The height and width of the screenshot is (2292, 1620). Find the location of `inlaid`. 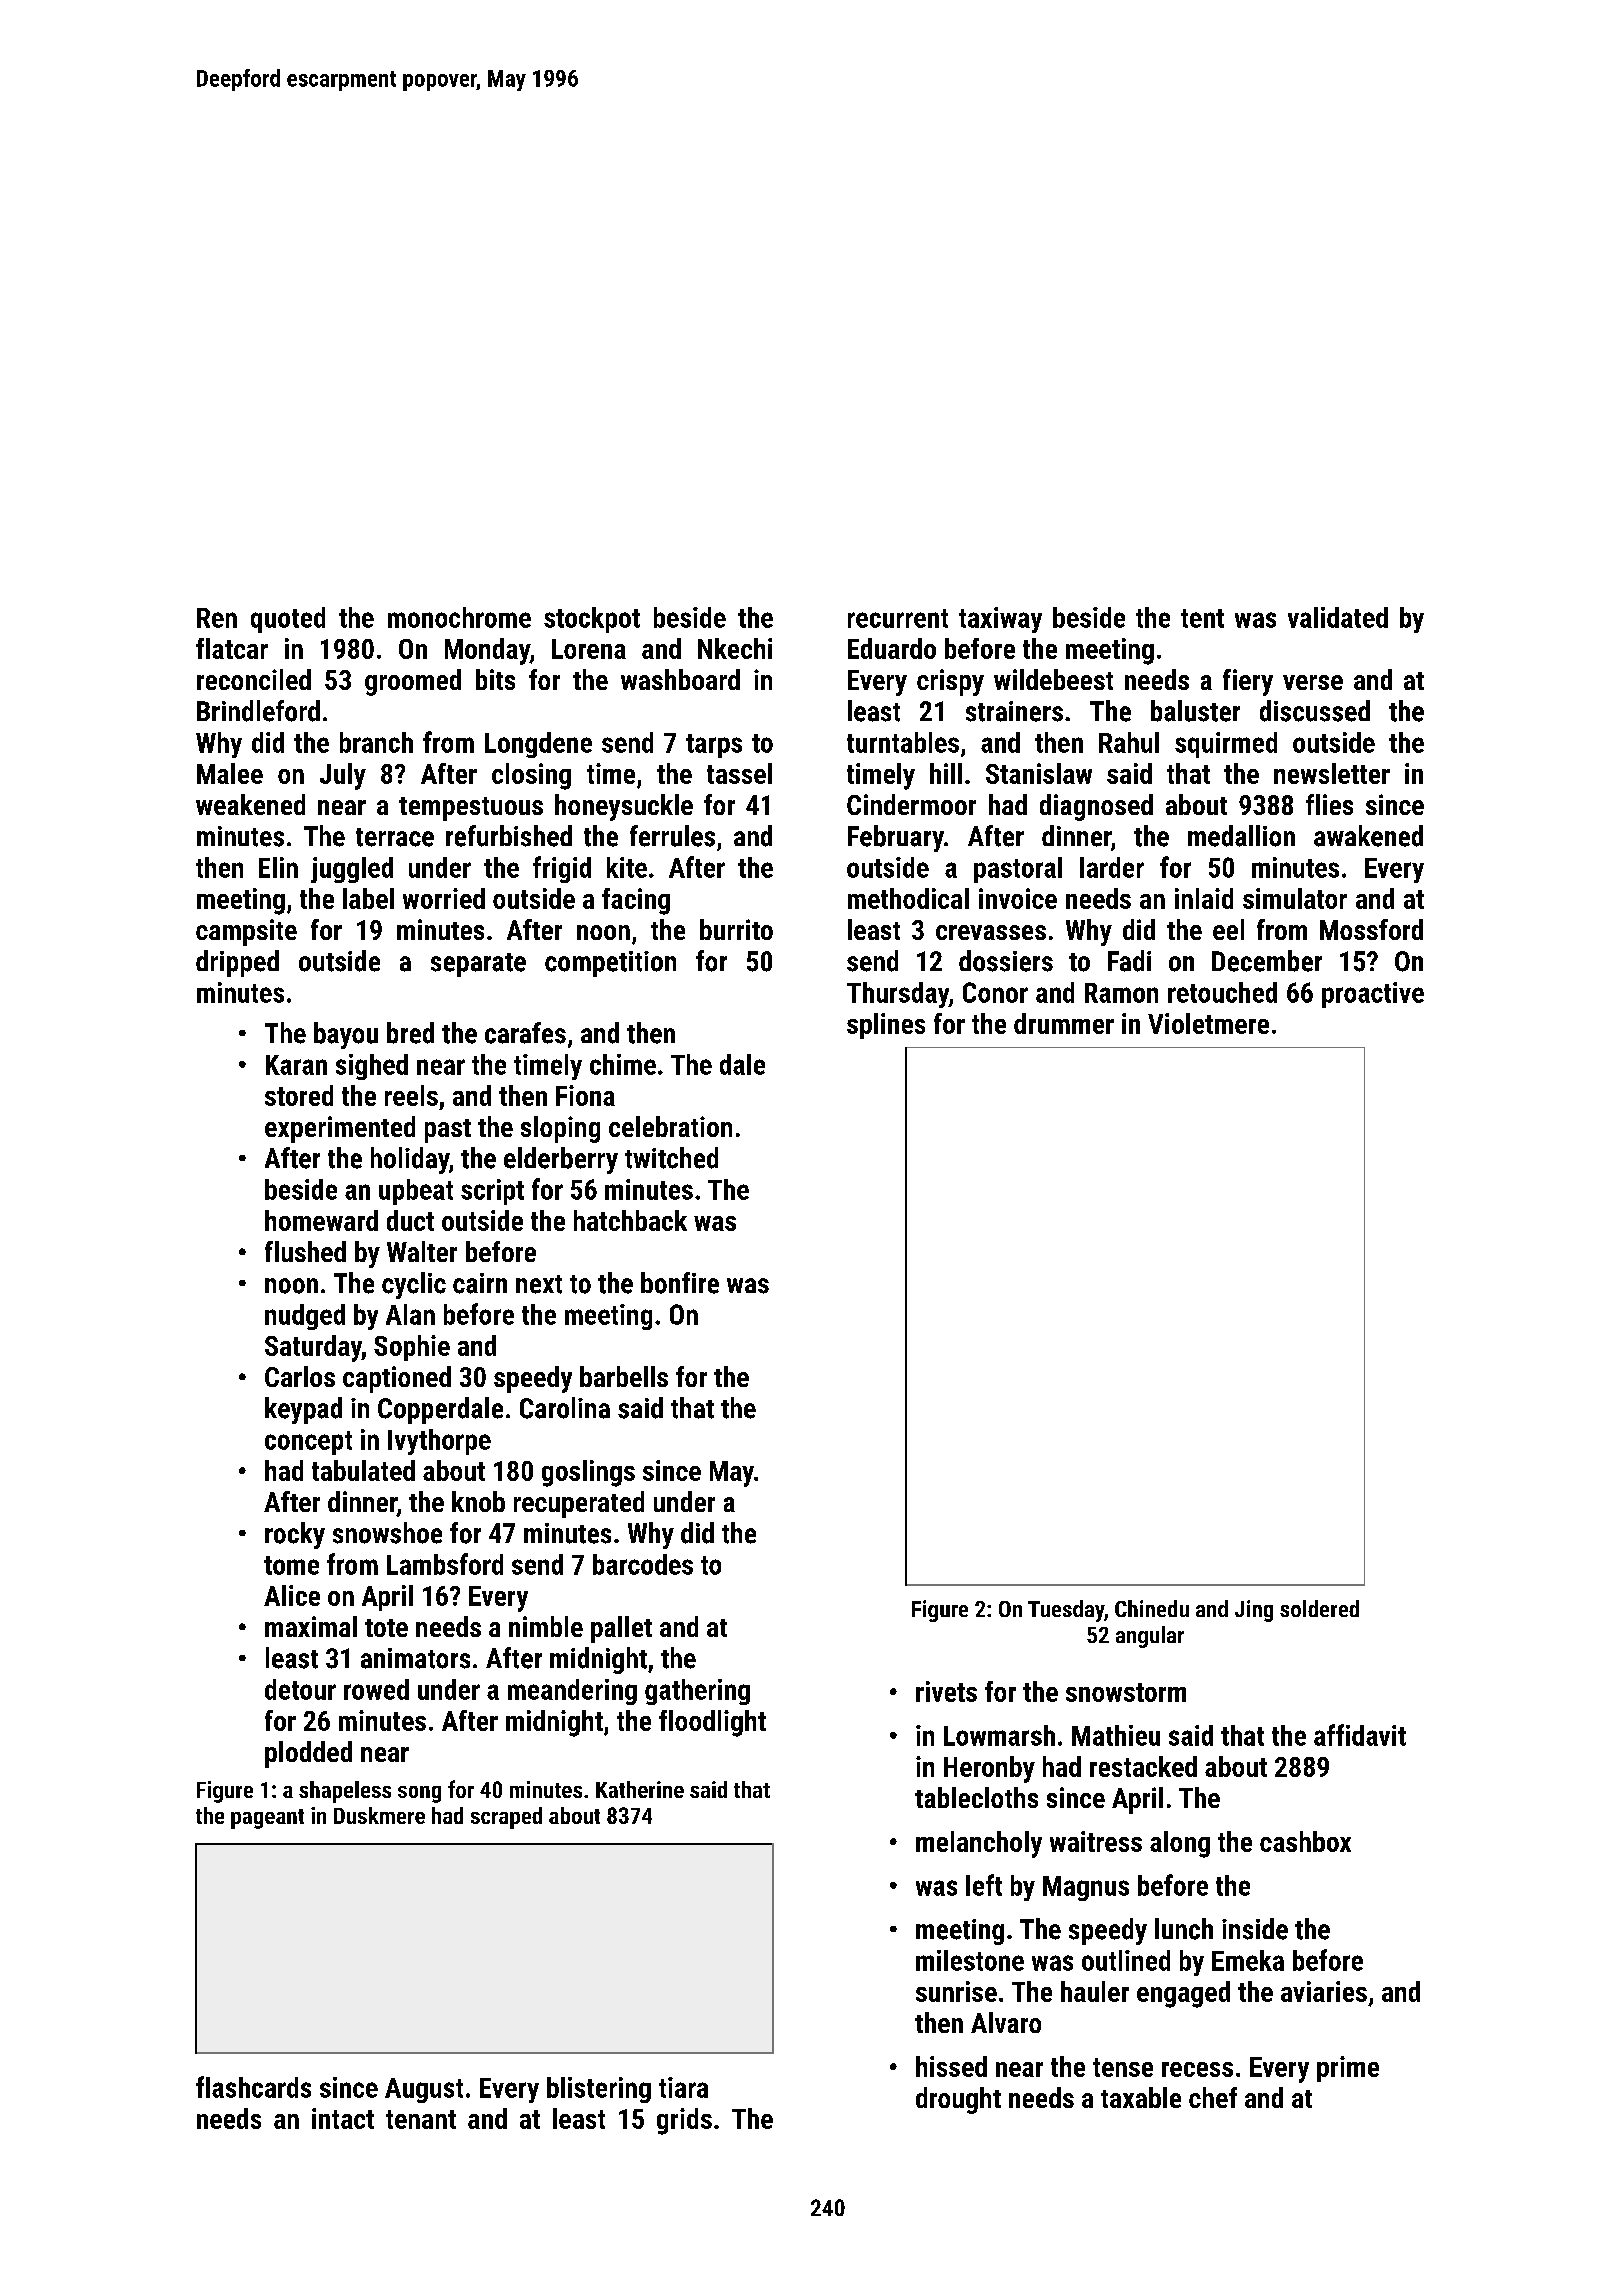

inlaid is located at coordinates (1204, 898).
